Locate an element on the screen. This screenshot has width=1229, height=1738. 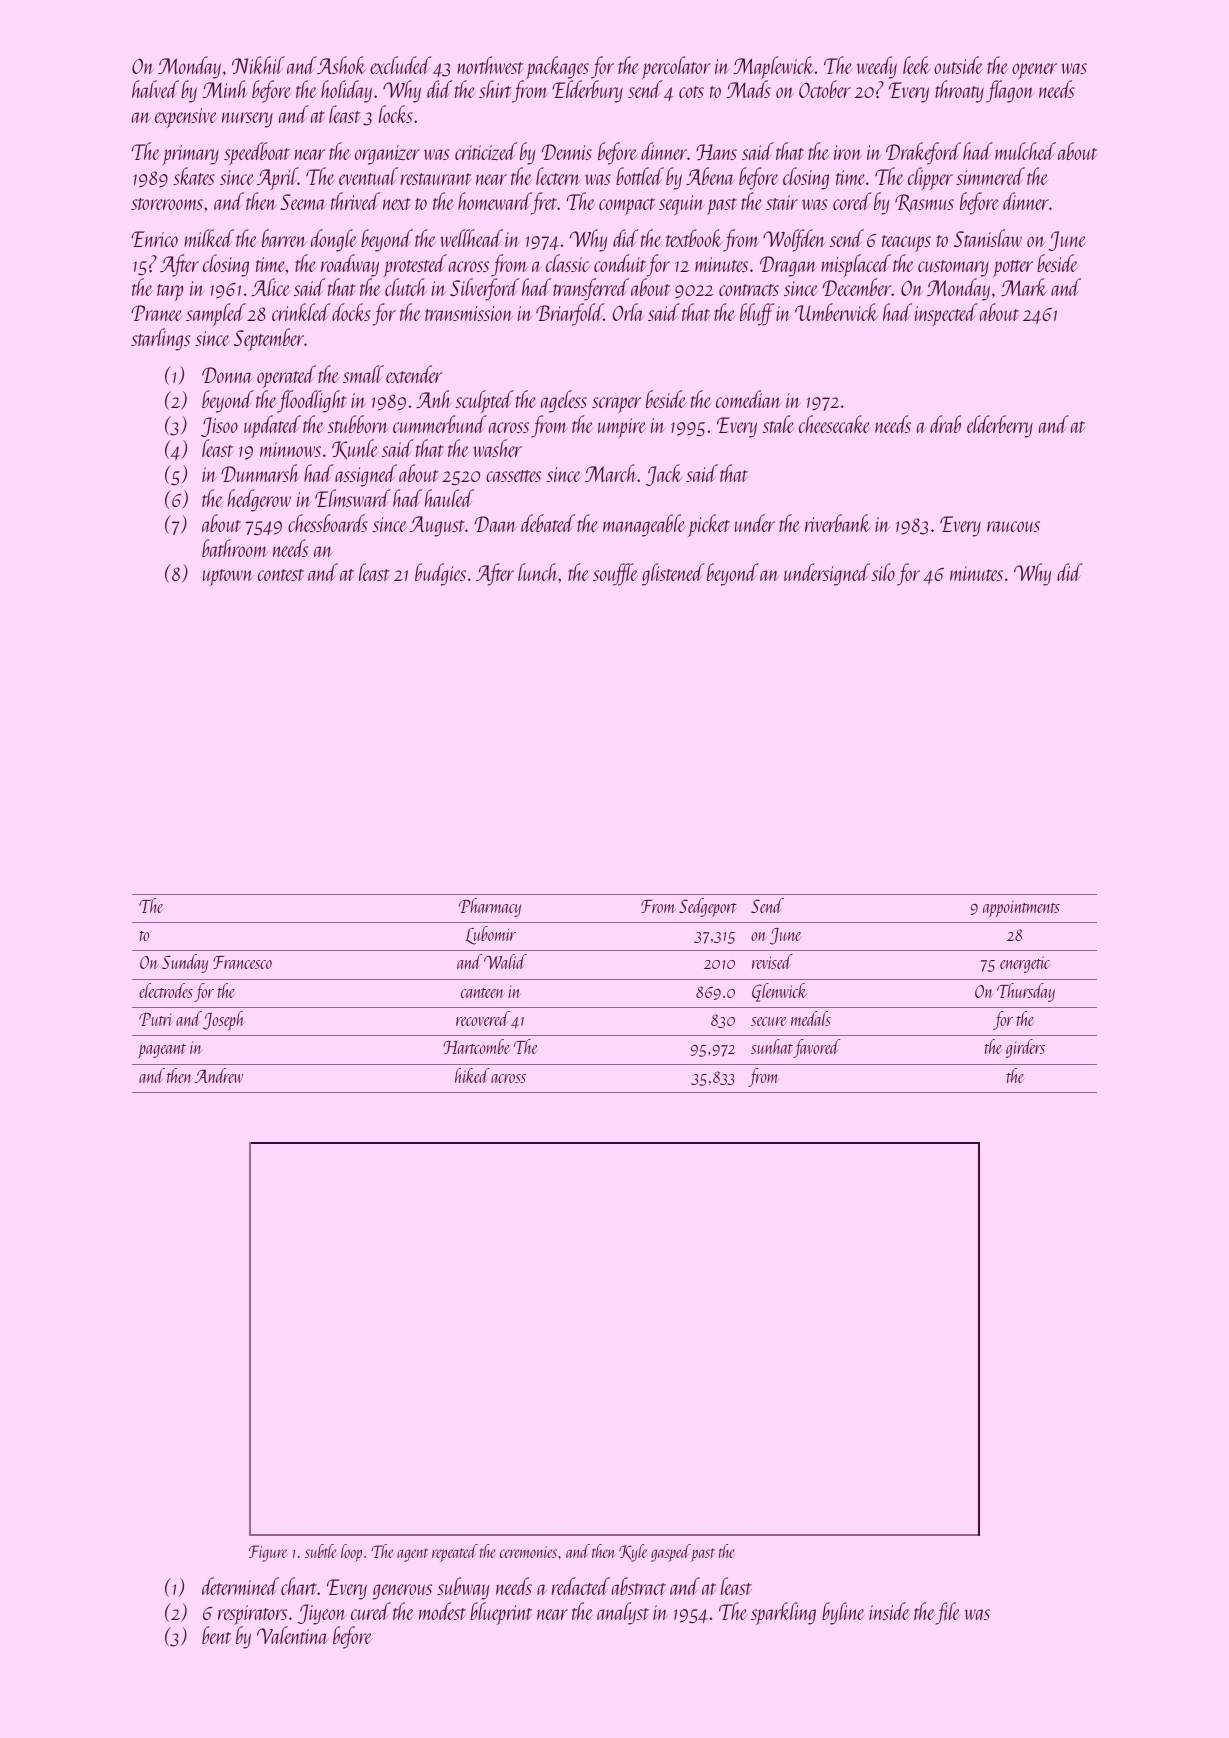
girders is located at coordinates (1025, 1048).
